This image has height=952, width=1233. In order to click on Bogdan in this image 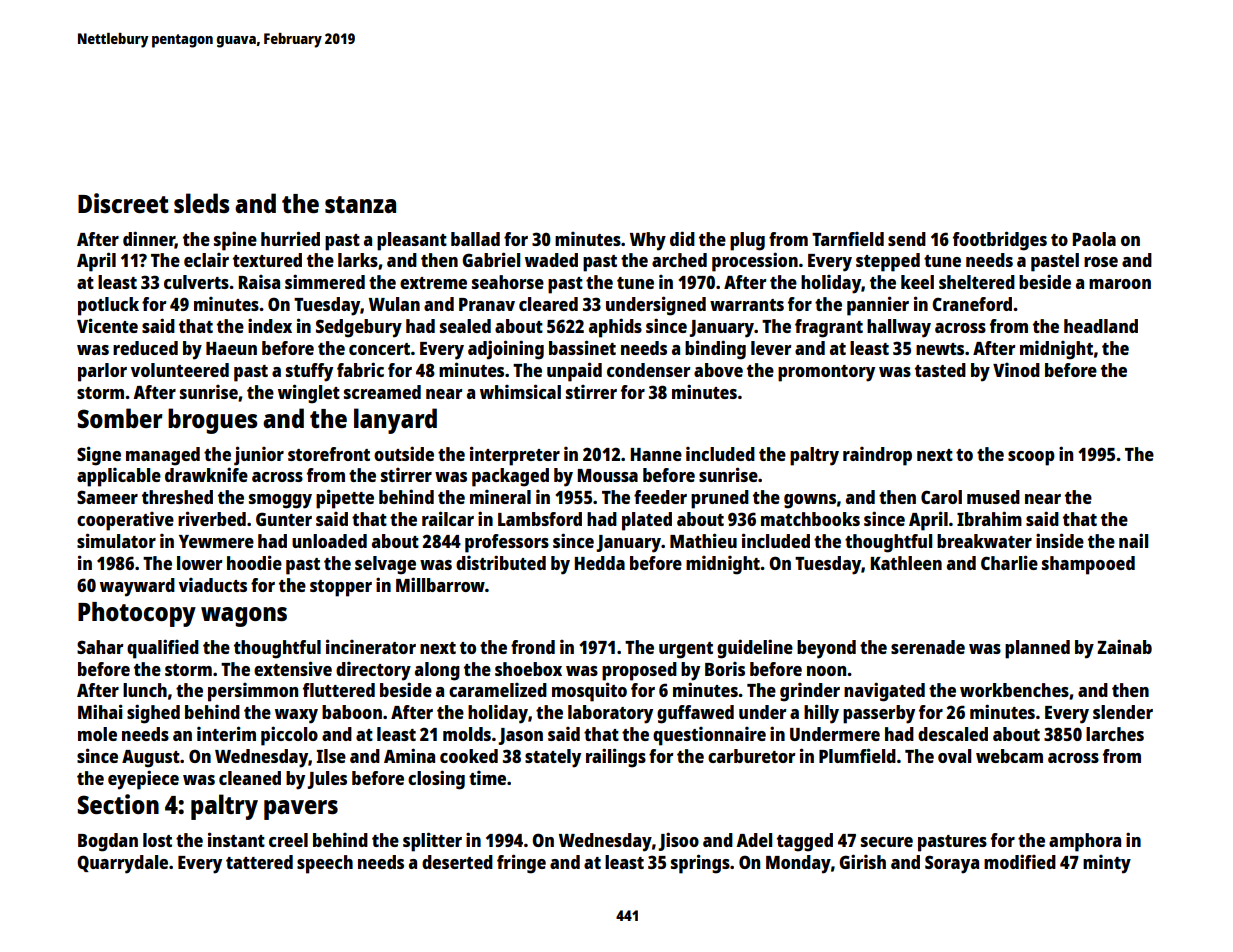, I will do `click(108, 842)`.
